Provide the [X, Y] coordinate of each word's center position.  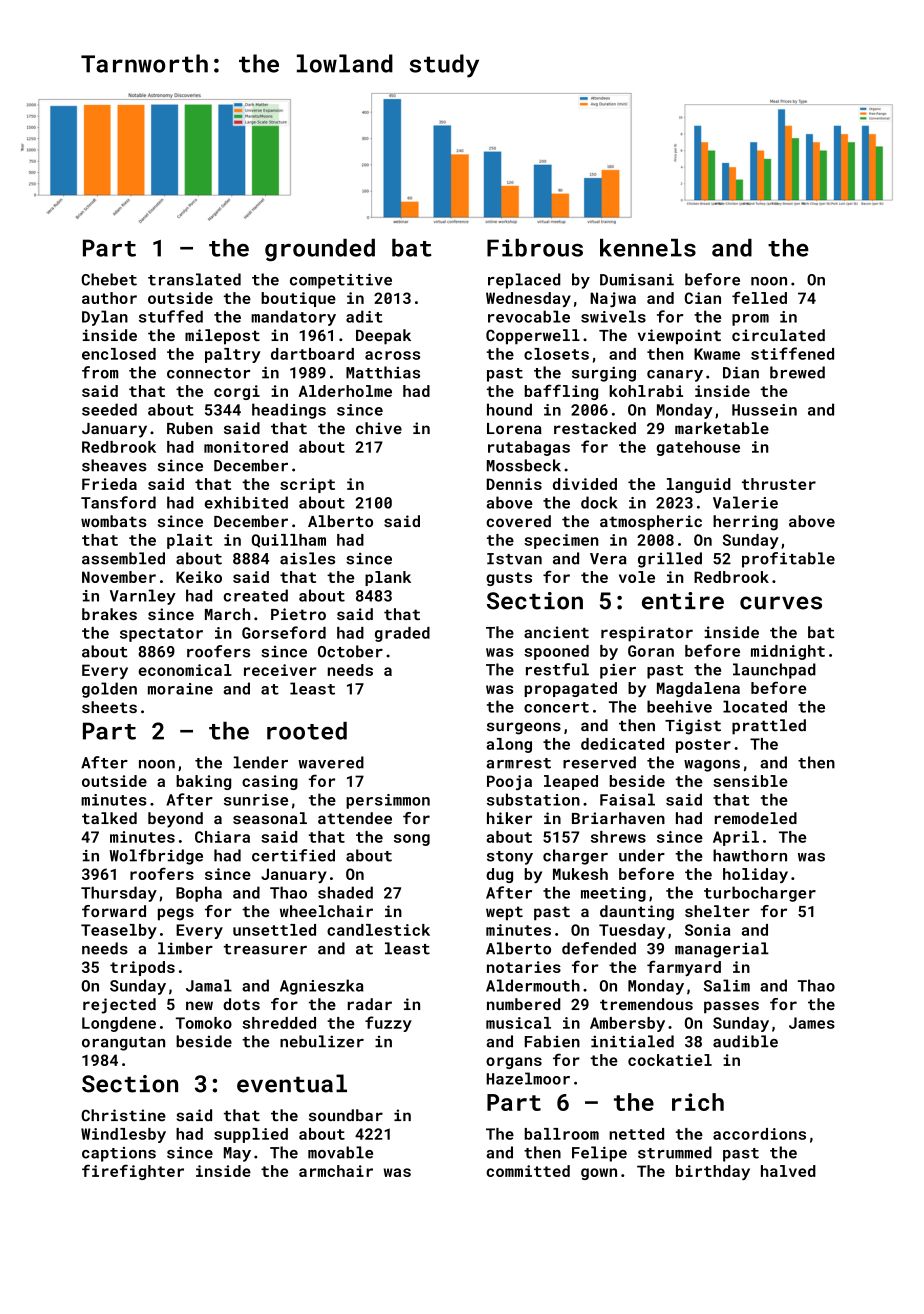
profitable [788, 560]
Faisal [627, 799]
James [812, 1023]
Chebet [109, 279]
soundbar [346, 1115]
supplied [251, 1135]
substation [533, 799]
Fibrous [535, 248]
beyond [175, 820]
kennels [648, 248]
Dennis [514, 484]
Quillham [289, 541]
